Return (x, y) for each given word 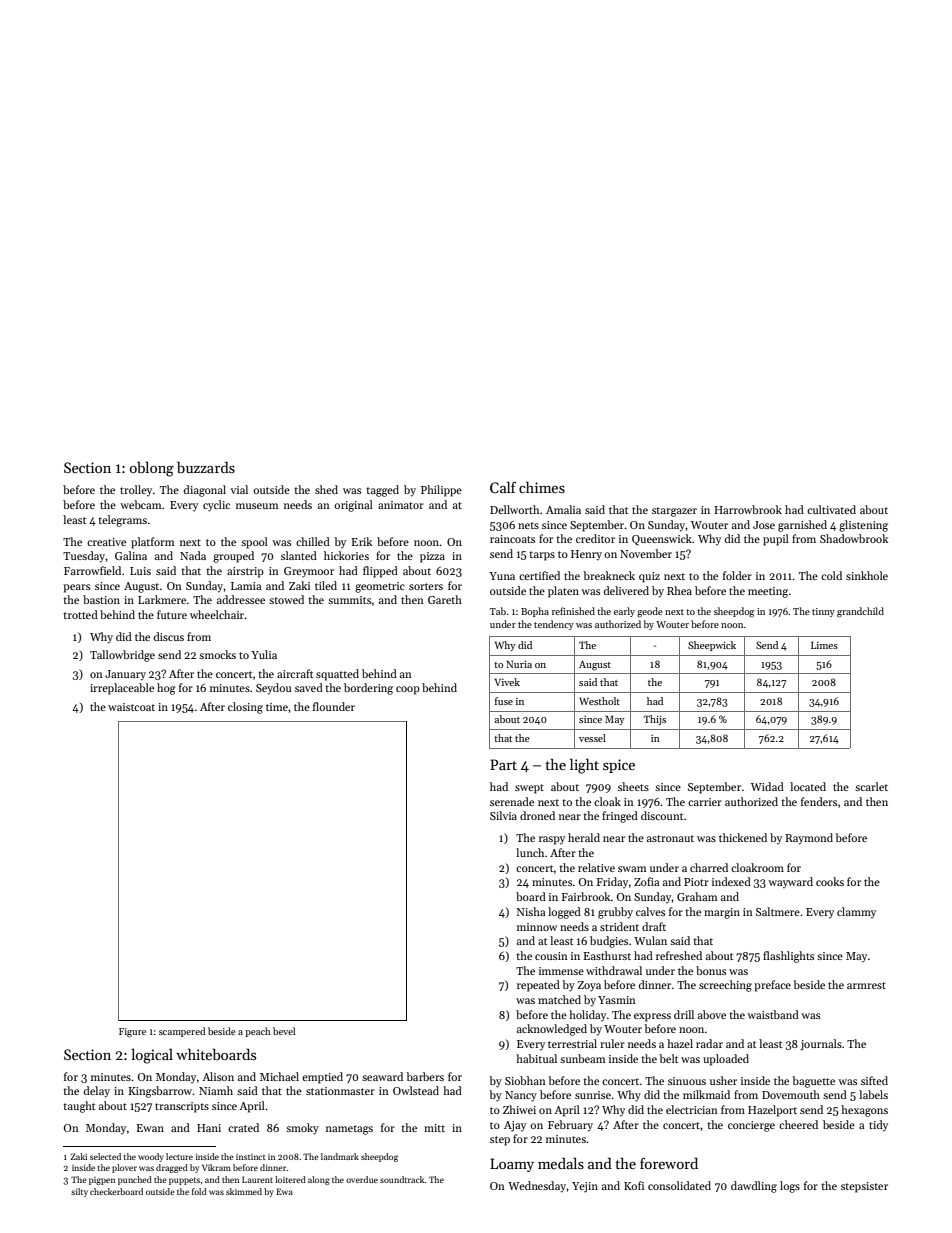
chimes (542, 487)
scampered (182, 1032)
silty (79, 1192)
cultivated (831, 509)
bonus (711, 970)
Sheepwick (712, 646)
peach (258, 1032)
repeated (538, 986)
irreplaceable (122, 689)
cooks (830, 881)
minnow (537, 927)
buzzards (206, 467)
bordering (368, 689)
